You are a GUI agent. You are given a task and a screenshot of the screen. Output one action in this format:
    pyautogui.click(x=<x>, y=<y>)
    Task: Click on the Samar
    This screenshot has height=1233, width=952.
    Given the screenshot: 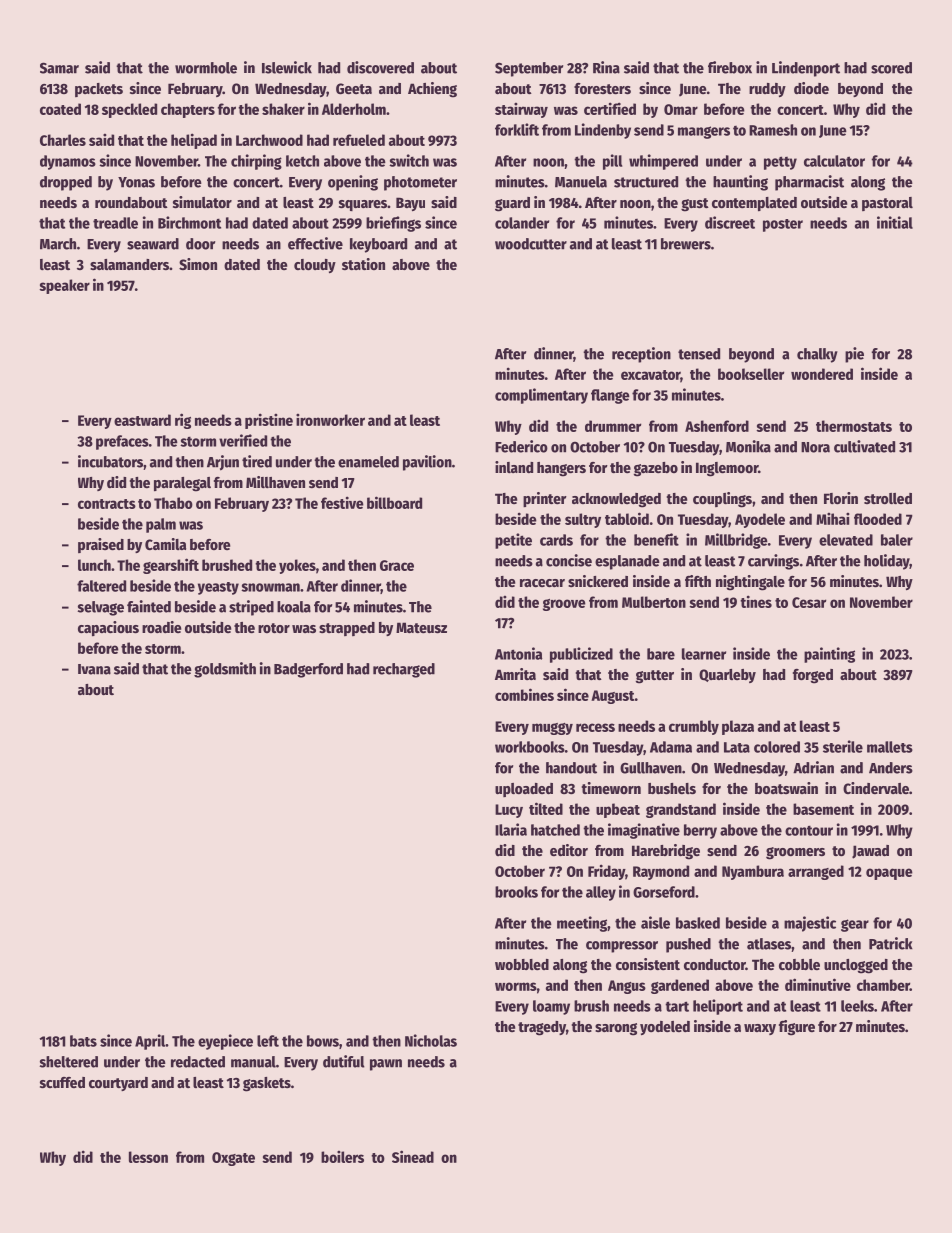 What is the action you would take?
    pyautogui.click(x=59, y=68)
